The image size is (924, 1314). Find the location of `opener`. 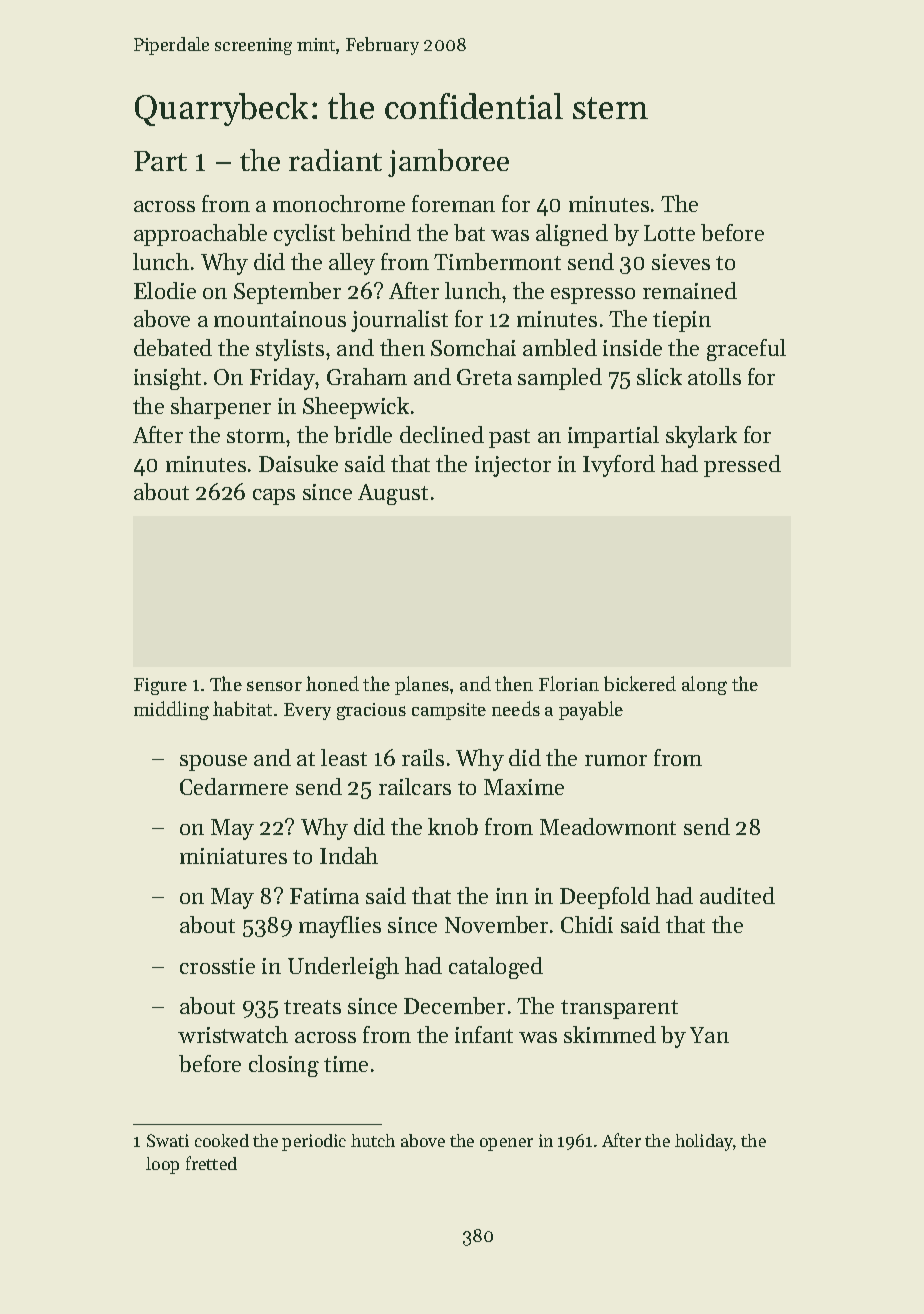

opener is located at coordinates (506, 1144).
